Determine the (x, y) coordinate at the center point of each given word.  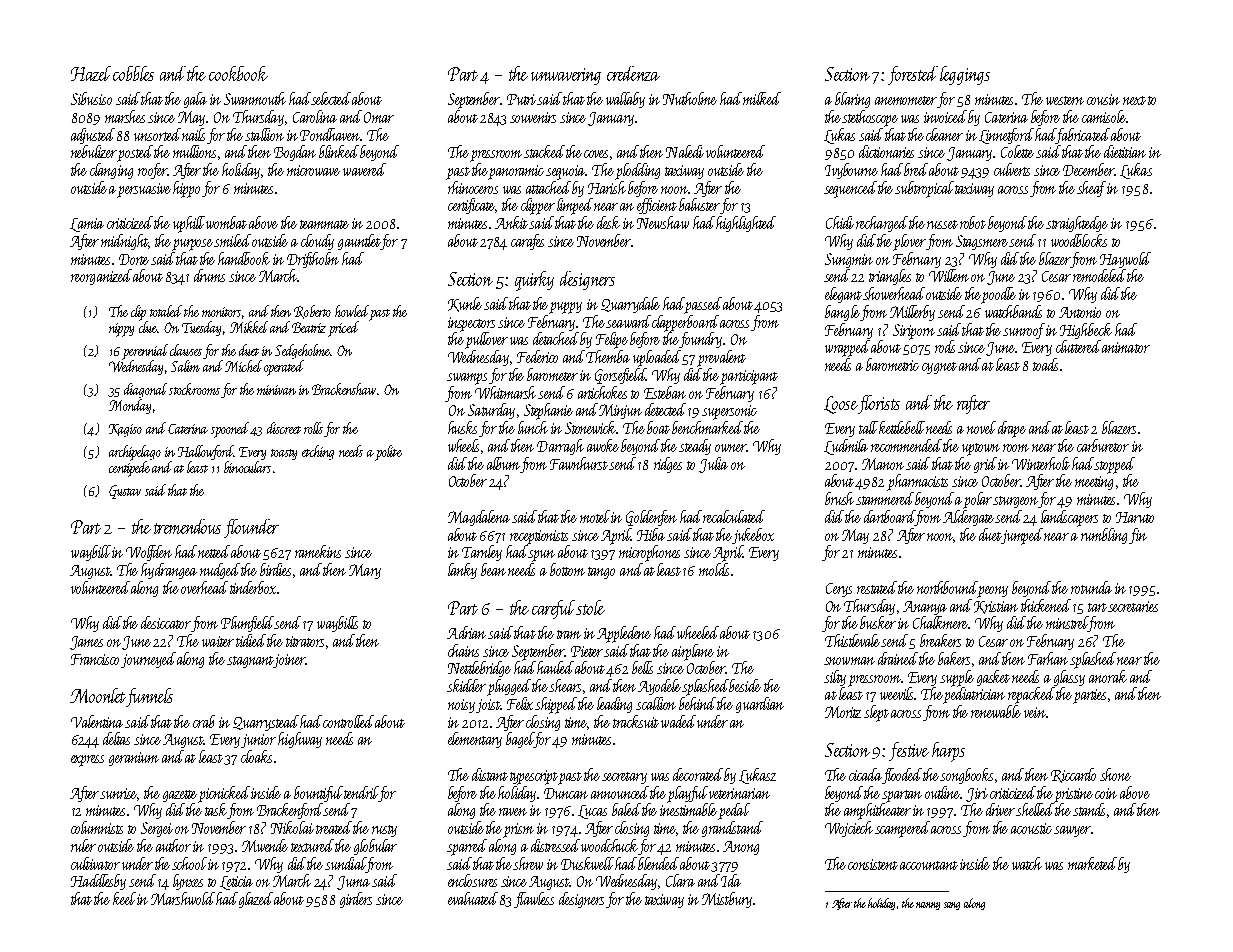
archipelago (135, 453)
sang (952, 906)
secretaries (1133, 606)
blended (658, 863)
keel (124, 898)
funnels (149, 697)
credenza (633, 73)
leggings (965, 75)
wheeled (698, 632)
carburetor (1103, 445)
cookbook (238, 73)
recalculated (734, 516)
